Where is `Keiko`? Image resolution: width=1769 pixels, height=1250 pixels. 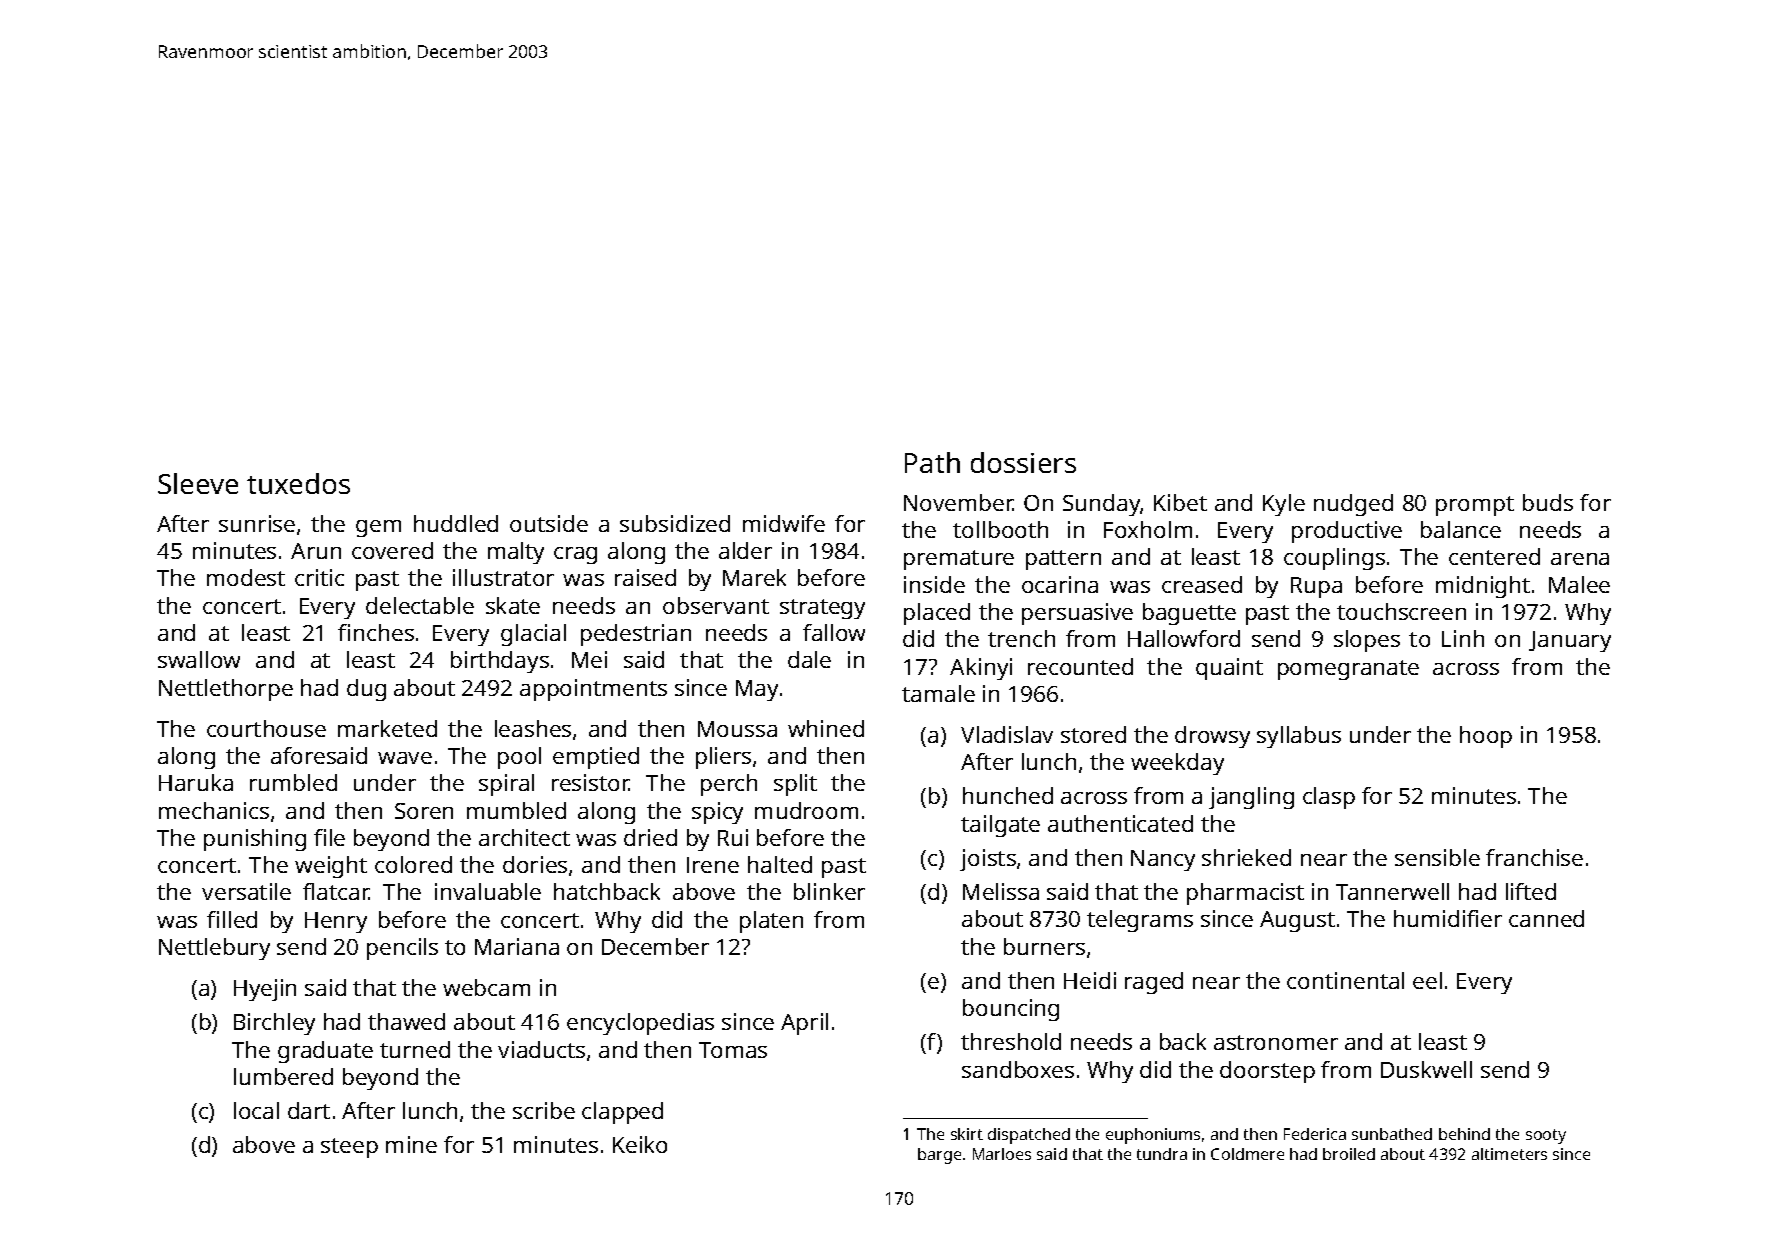
Keiko is located at coordinates (640, 1144).
